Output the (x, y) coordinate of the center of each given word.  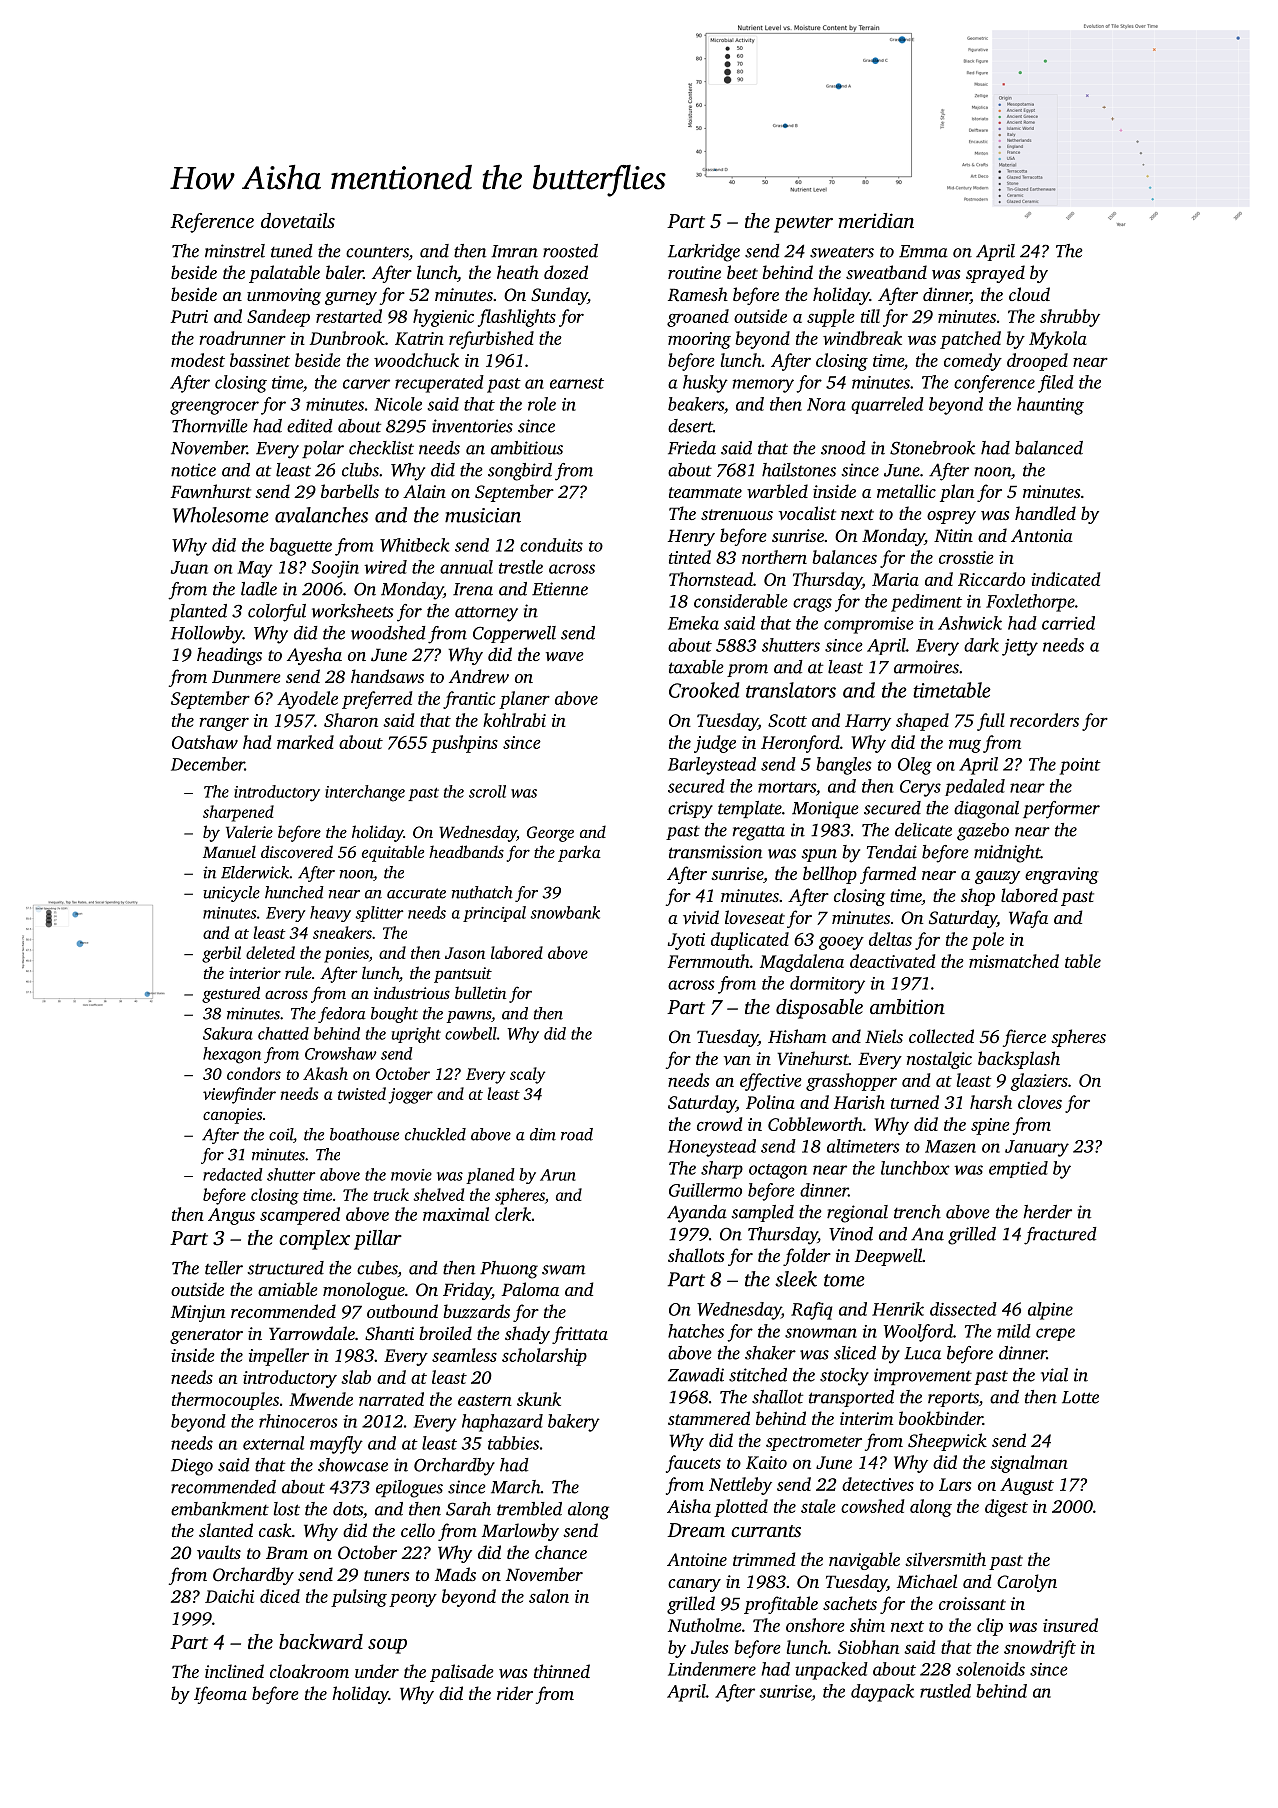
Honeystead (712, 1148)
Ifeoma (220, 1695)
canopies (232, 1116)
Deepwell (888, 1257)
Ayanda (697, 1214)
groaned (698, 318)
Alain (424, 491)
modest (198, 360)
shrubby (1070, 318)
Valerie (249, 831)
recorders (1044, 720)
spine (990, 1126)
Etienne (560, 589)
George (550, 834)
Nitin (953, 535)
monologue (364, 1291)
